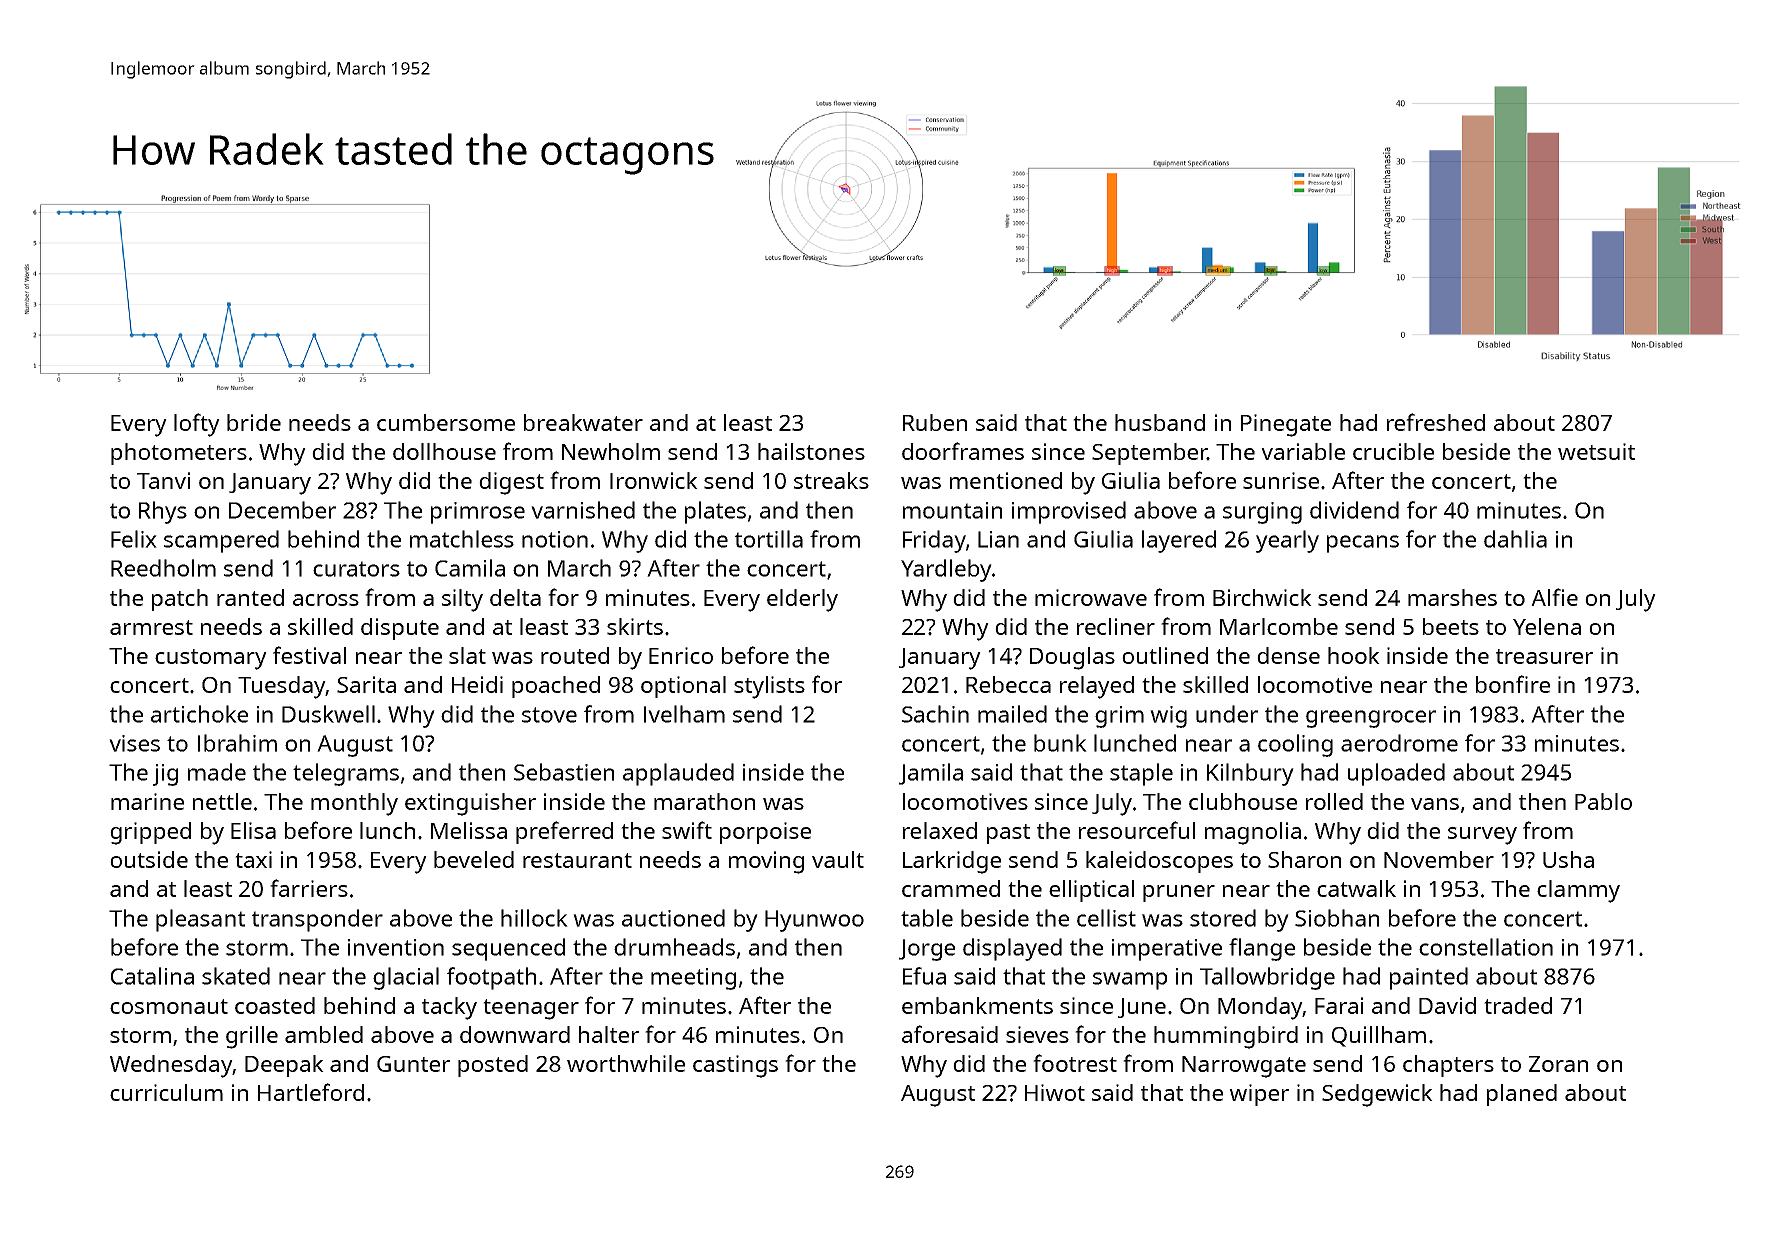 This document has width=1770, height=1251. What do you see at coordinates (444, 451) in the document?
I see `dollhouse` at bounding box center [444, 451].
